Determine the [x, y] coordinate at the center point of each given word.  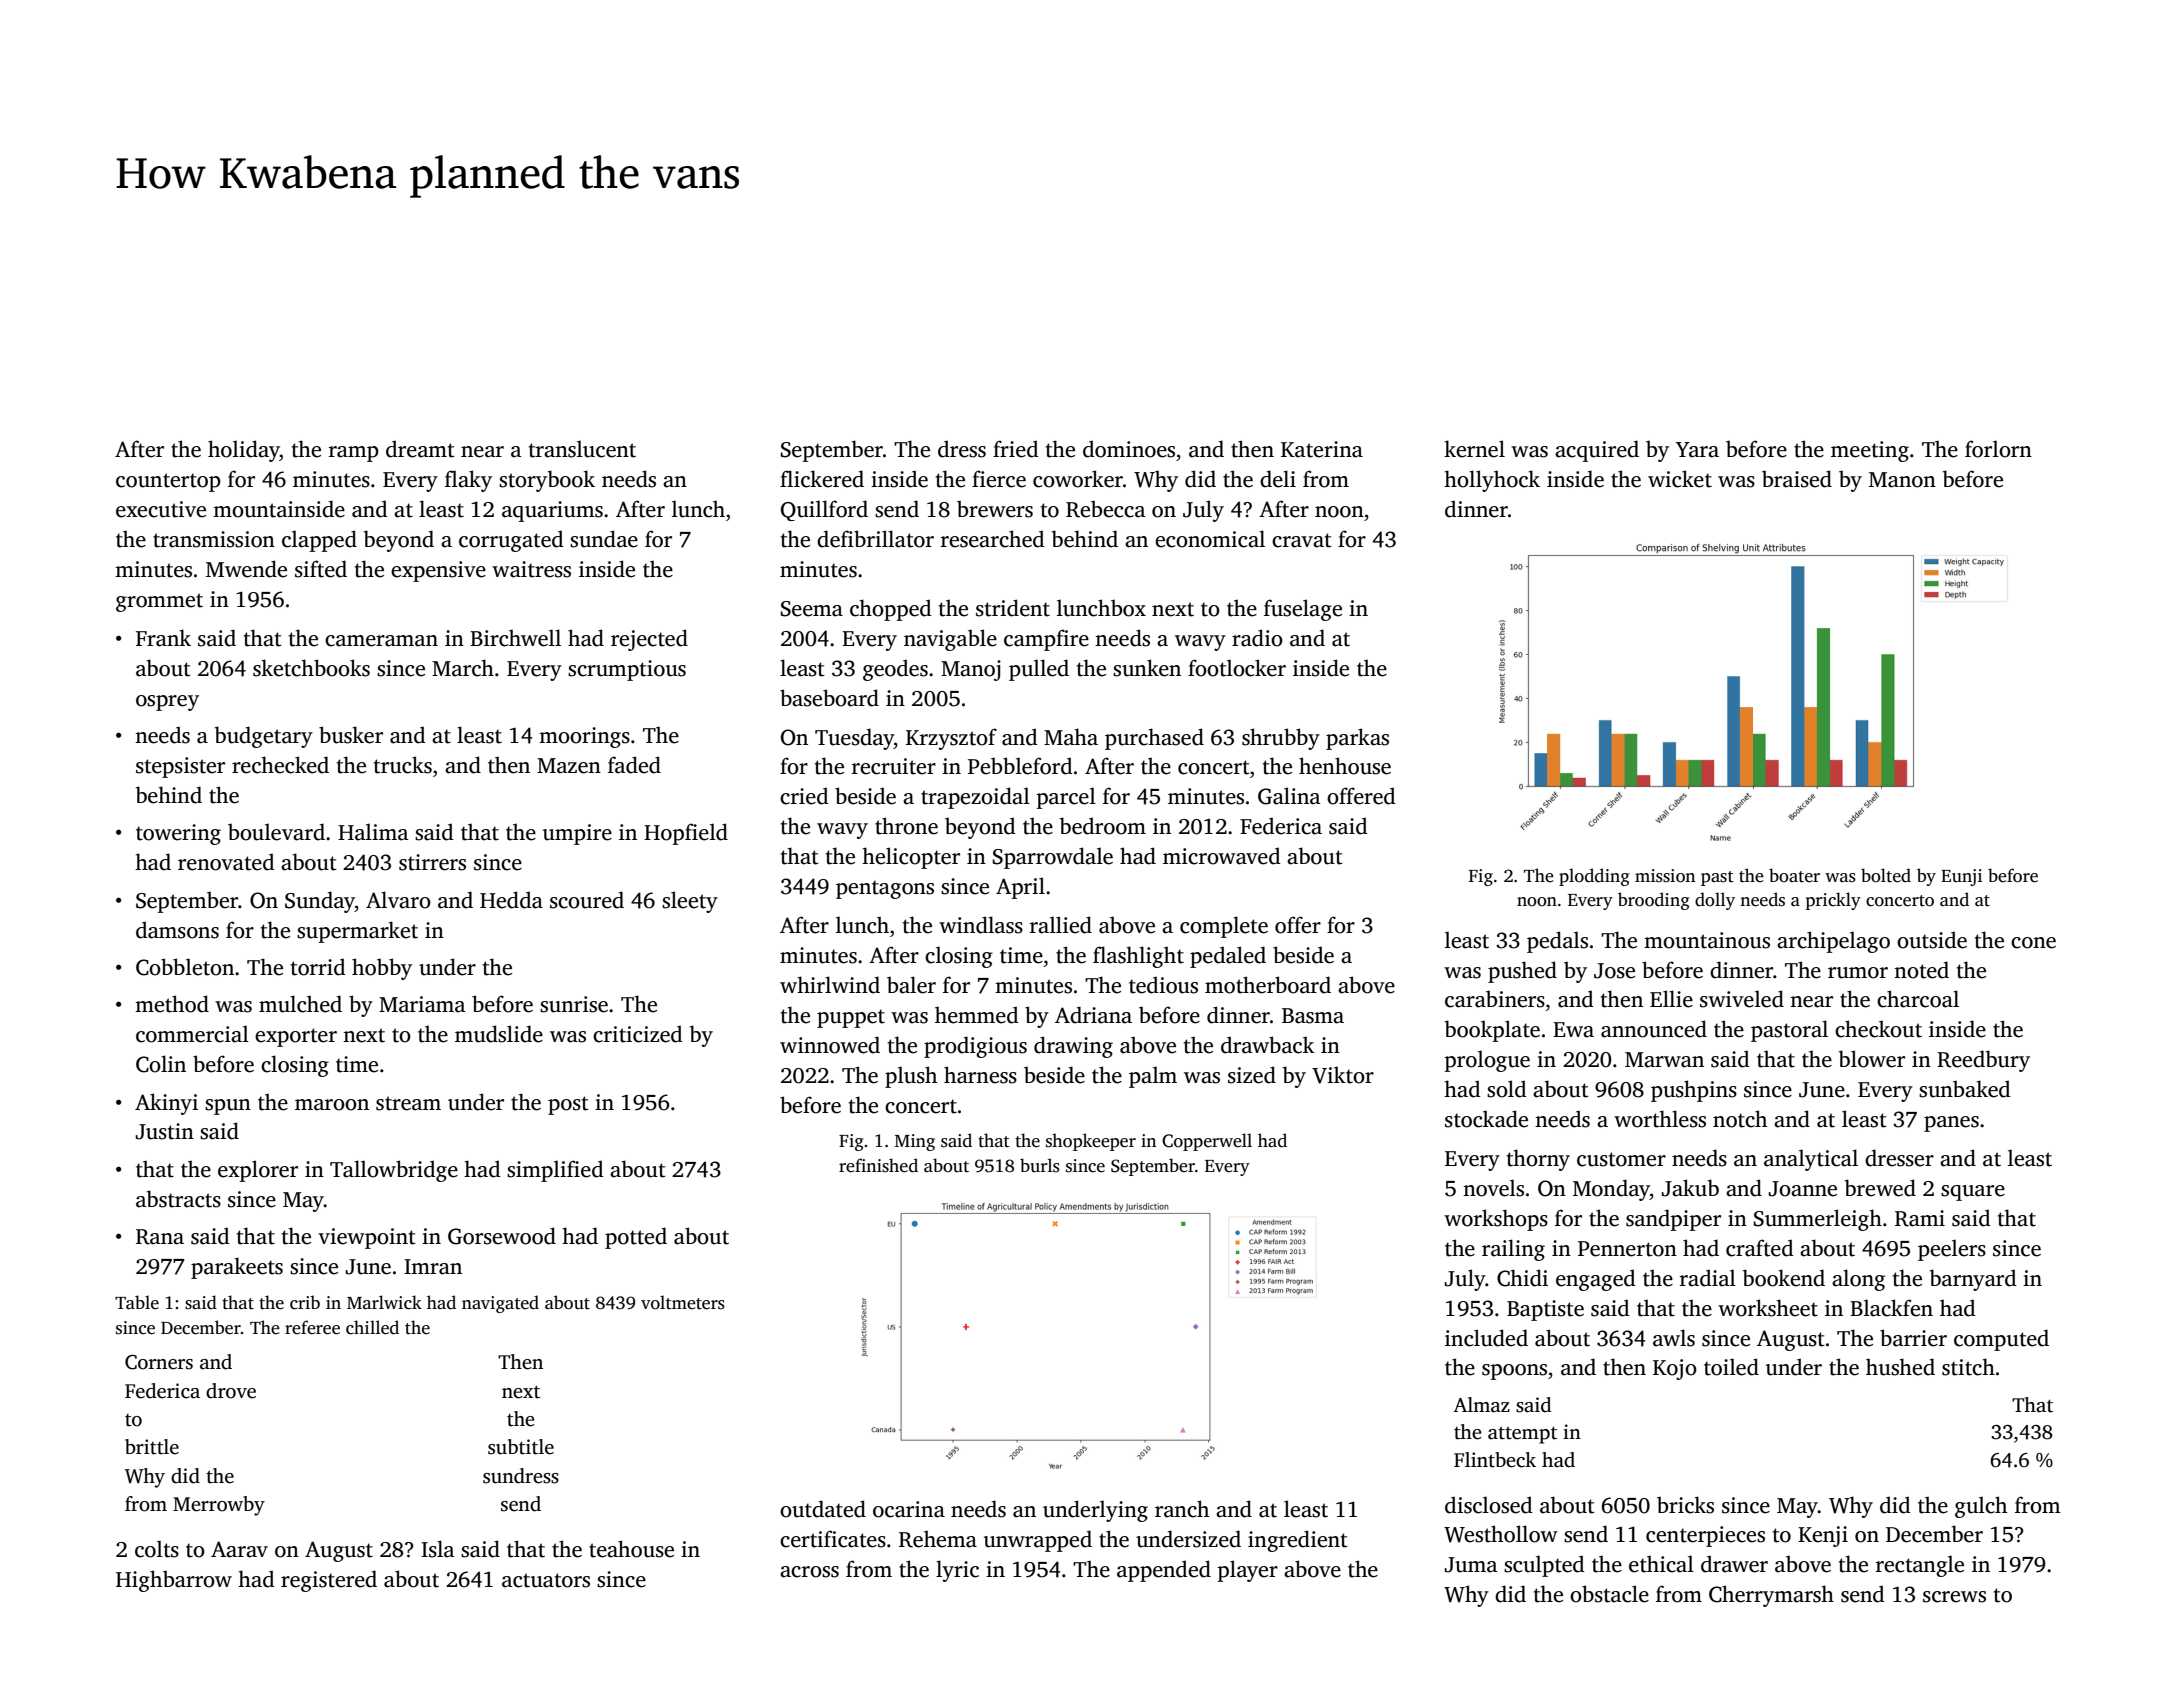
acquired [1597, 451]
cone [2033, 943]
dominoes [1129, 449]
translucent [582, 449]
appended [1164, 1571]
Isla [438, 1549]
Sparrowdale [1053, 858]
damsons [177, 930]
